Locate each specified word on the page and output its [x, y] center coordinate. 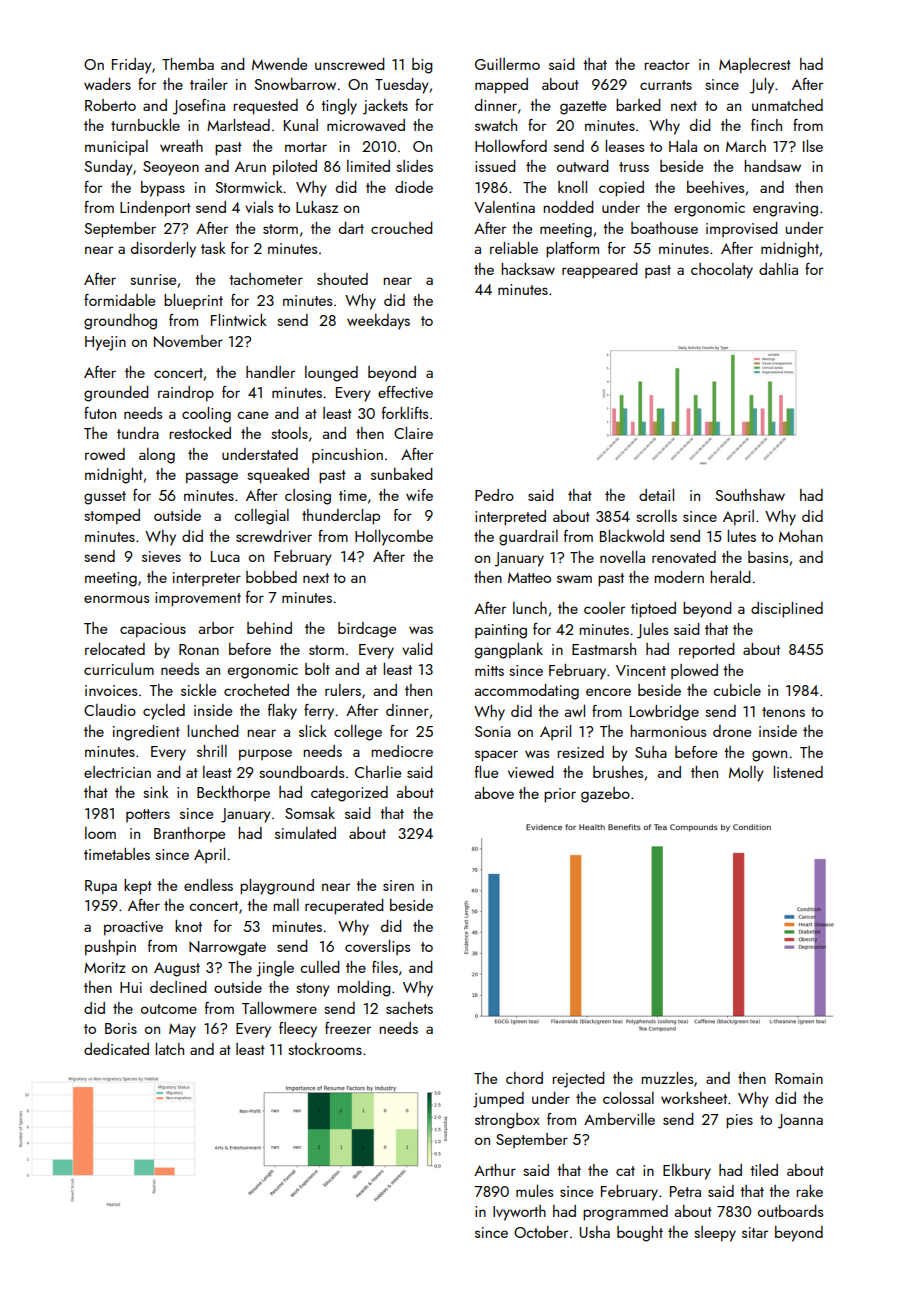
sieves [161, 556]
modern [679, 577]
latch [169, 1049]
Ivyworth [519, 1213]
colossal [628, 1098]
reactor [667, 65]
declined [178, 987]
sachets [409, 1008]
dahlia [778, 269]
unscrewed [350, 64]
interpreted [510, 518]
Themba [188, 64]
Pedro [494, 495]
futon [100, 413]
